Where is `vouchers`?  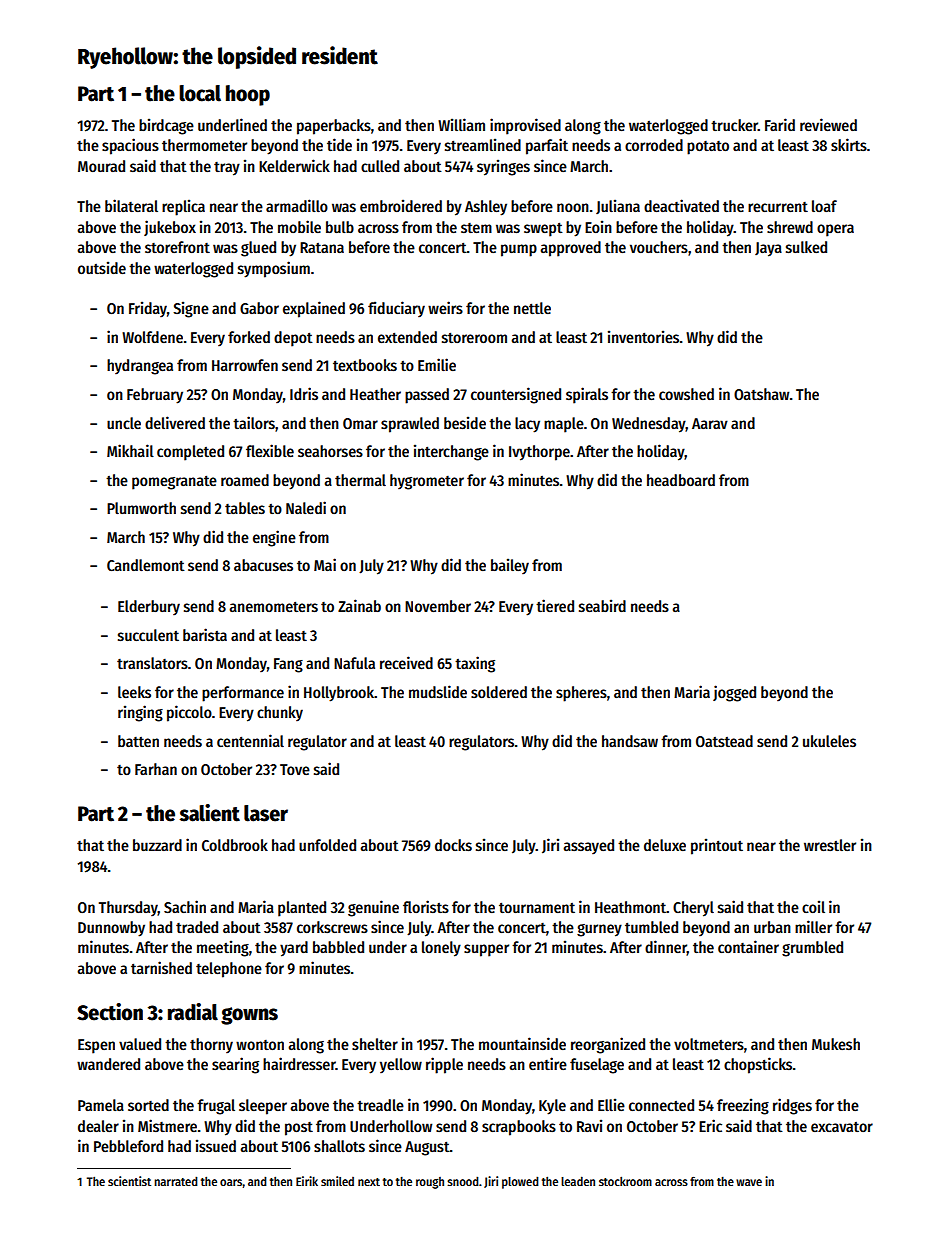 vouchers is located at coordinates (659, 247).
